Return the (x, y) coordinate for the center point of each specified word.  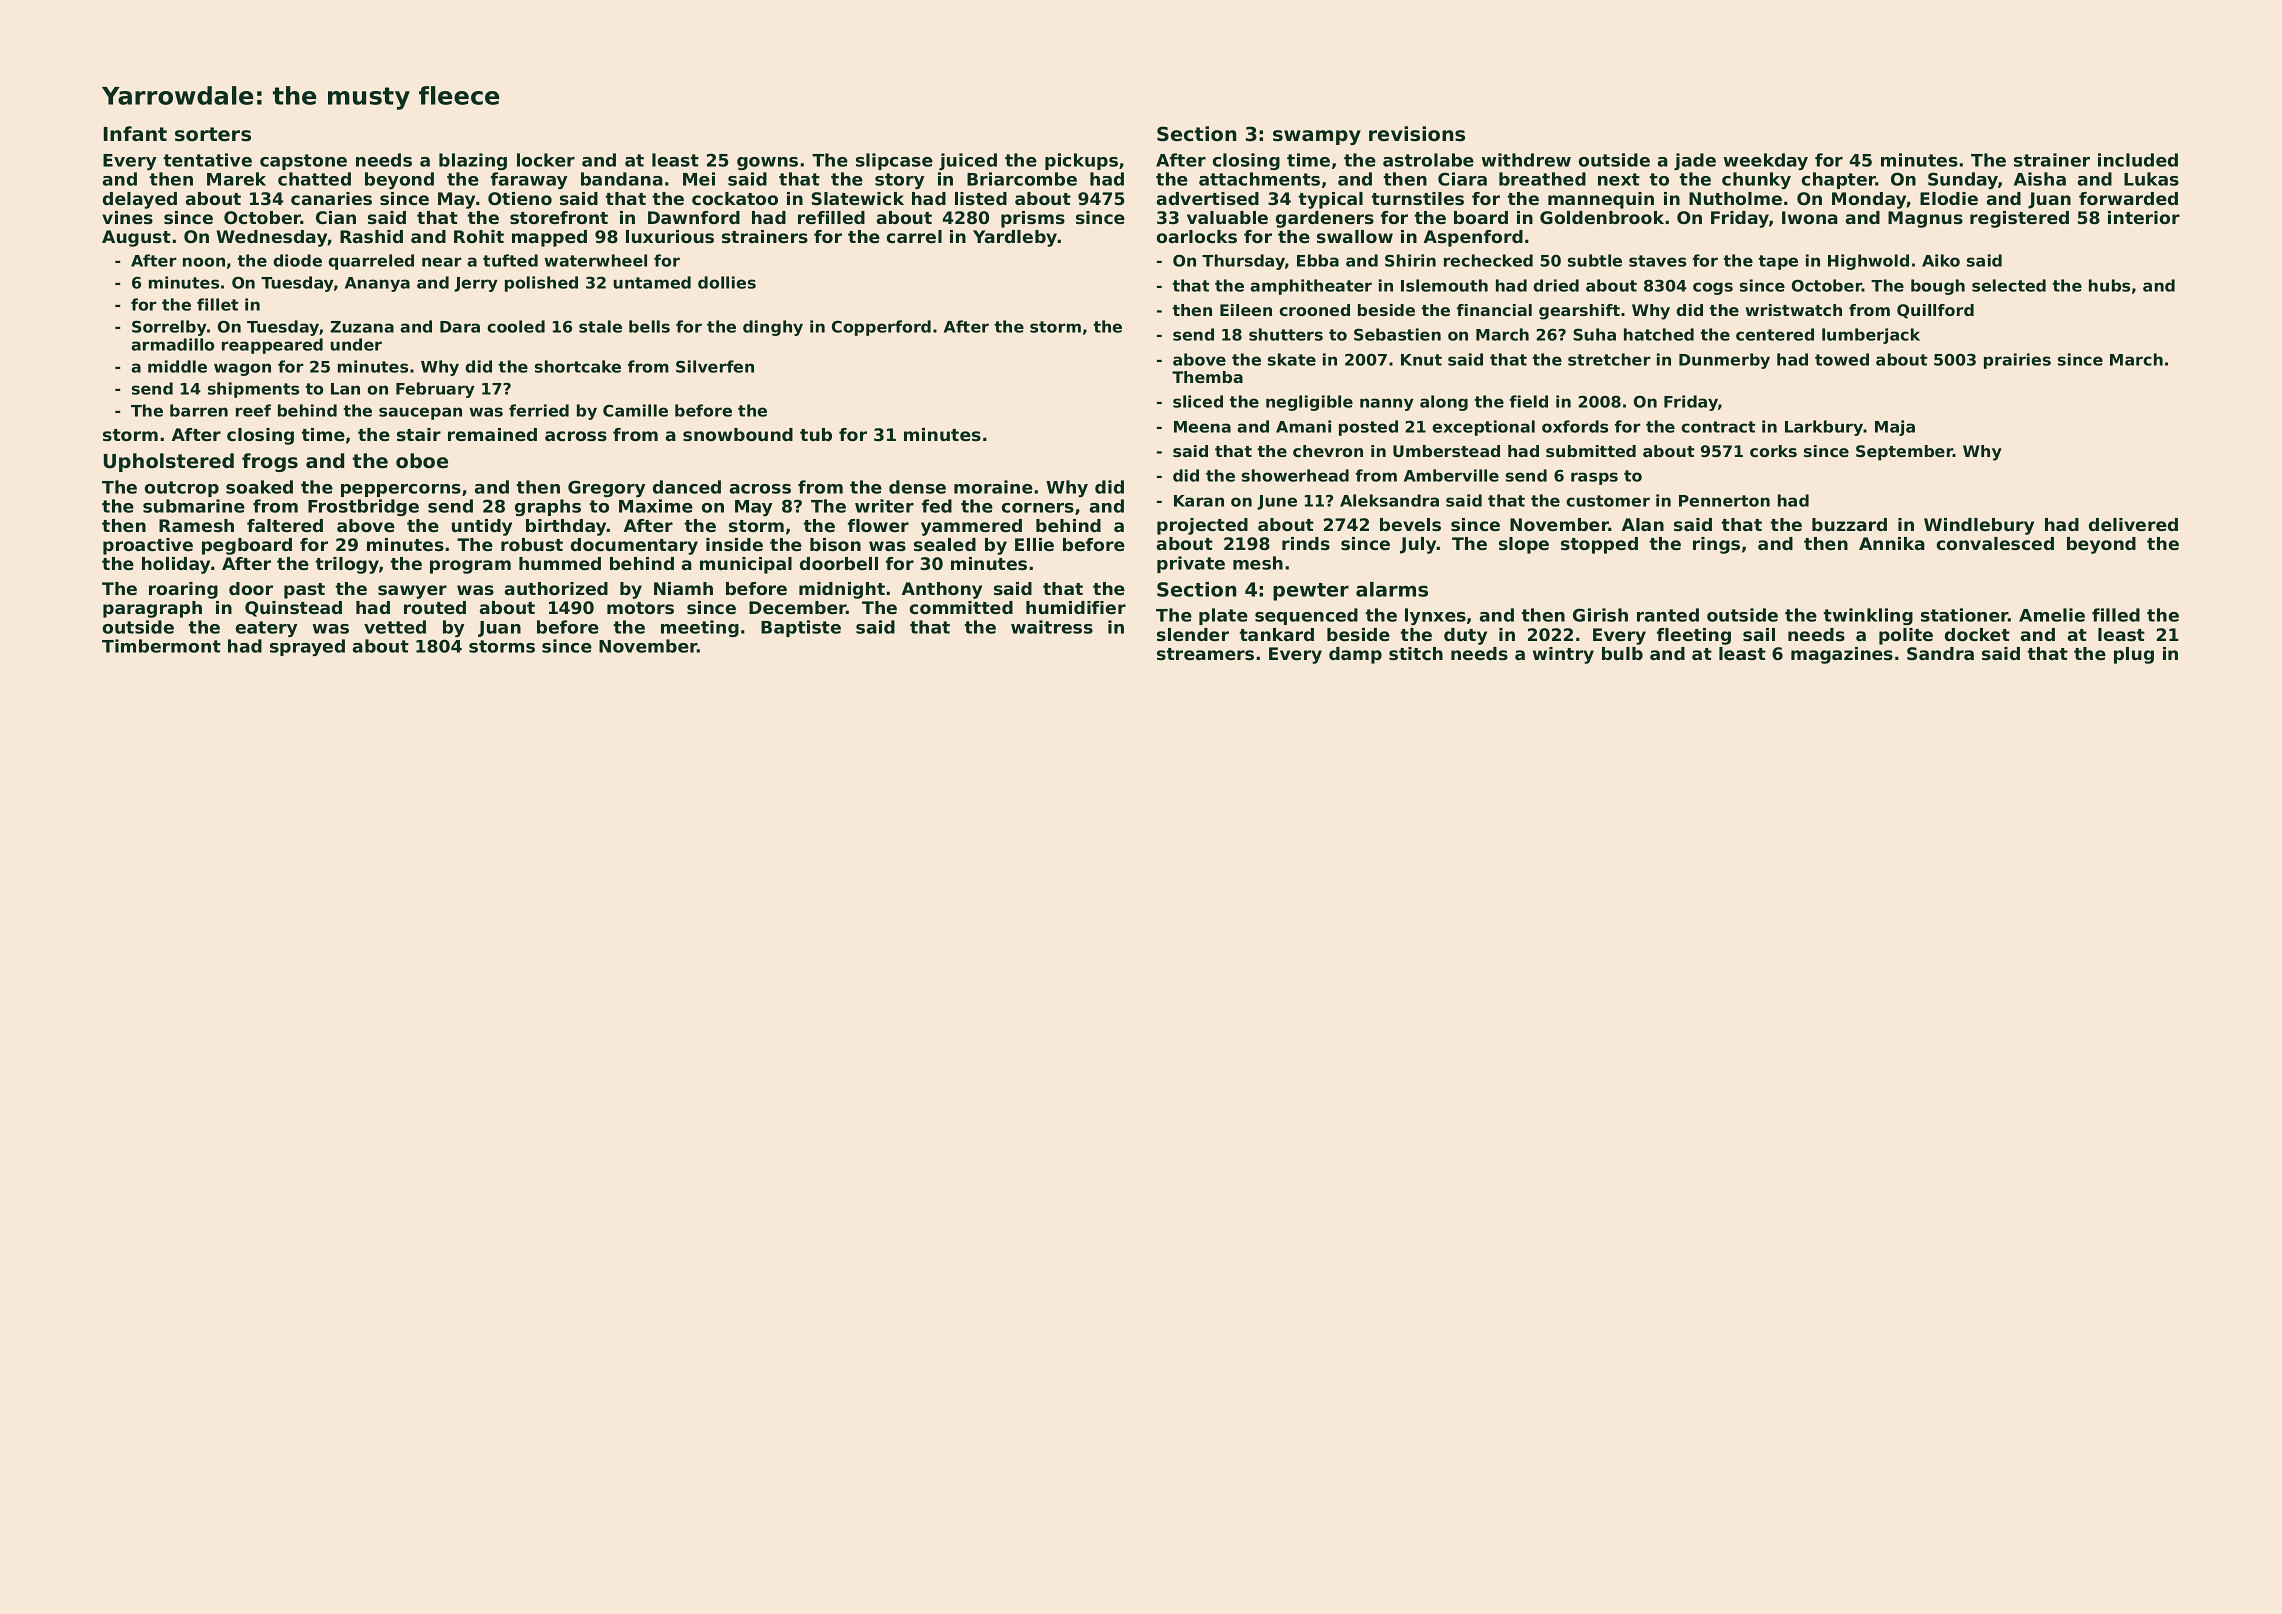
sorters (213, 134)
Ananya (377, 284)
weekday (1765, 161)
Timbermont (161, 646)
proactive (148, 546)
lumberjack (1871, 336)
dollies (727, 282)
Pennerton (1724, 501)
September (1904, 453)
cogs (1713, 288)
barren (199, 410)
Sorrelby (169, 328)
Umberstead (1446, 451)
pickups (1081, 161)
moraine (993, 487)
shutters (1286, 334)
